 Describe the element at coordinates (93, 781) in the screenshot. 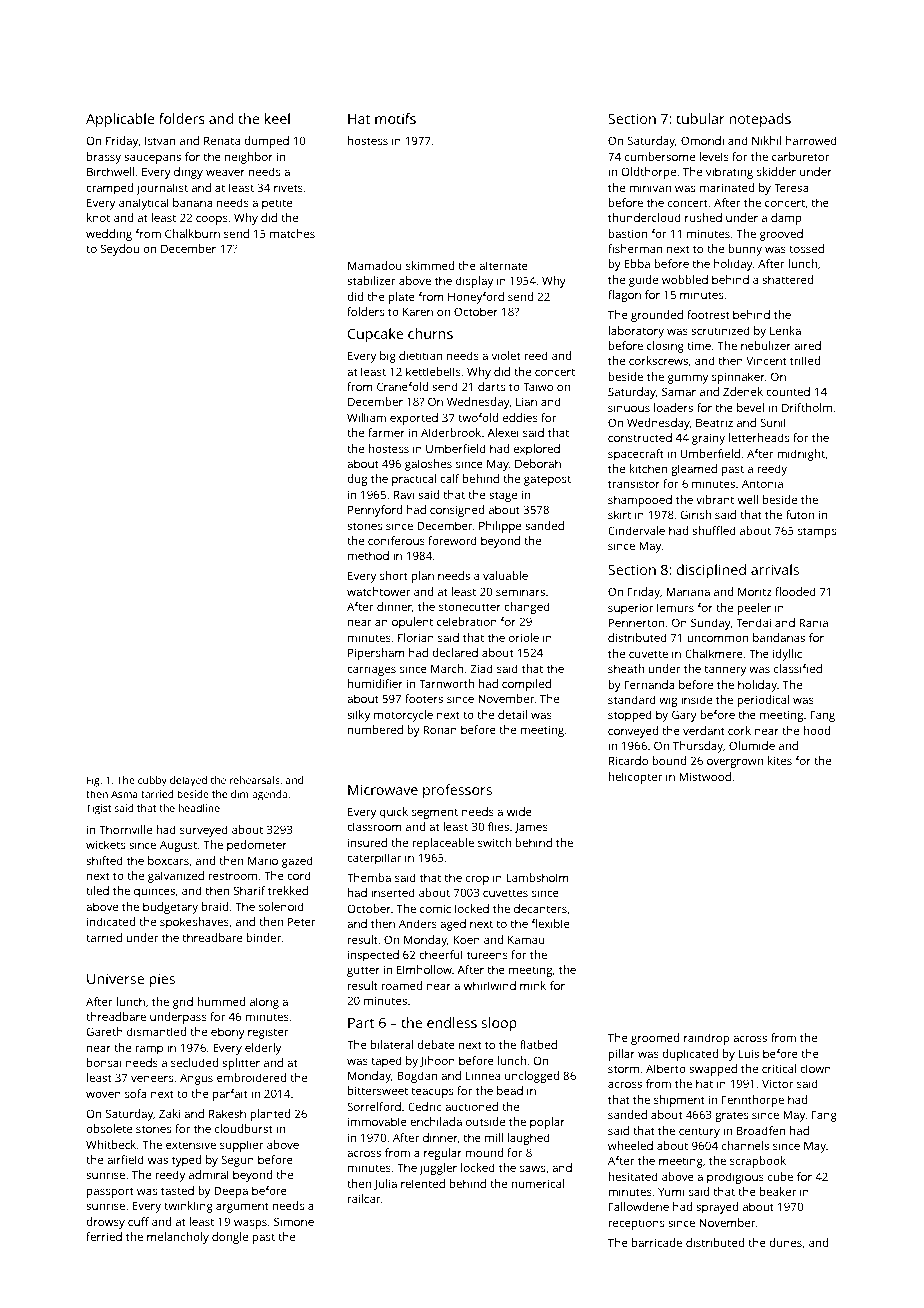

I see `Fig` at that location.
